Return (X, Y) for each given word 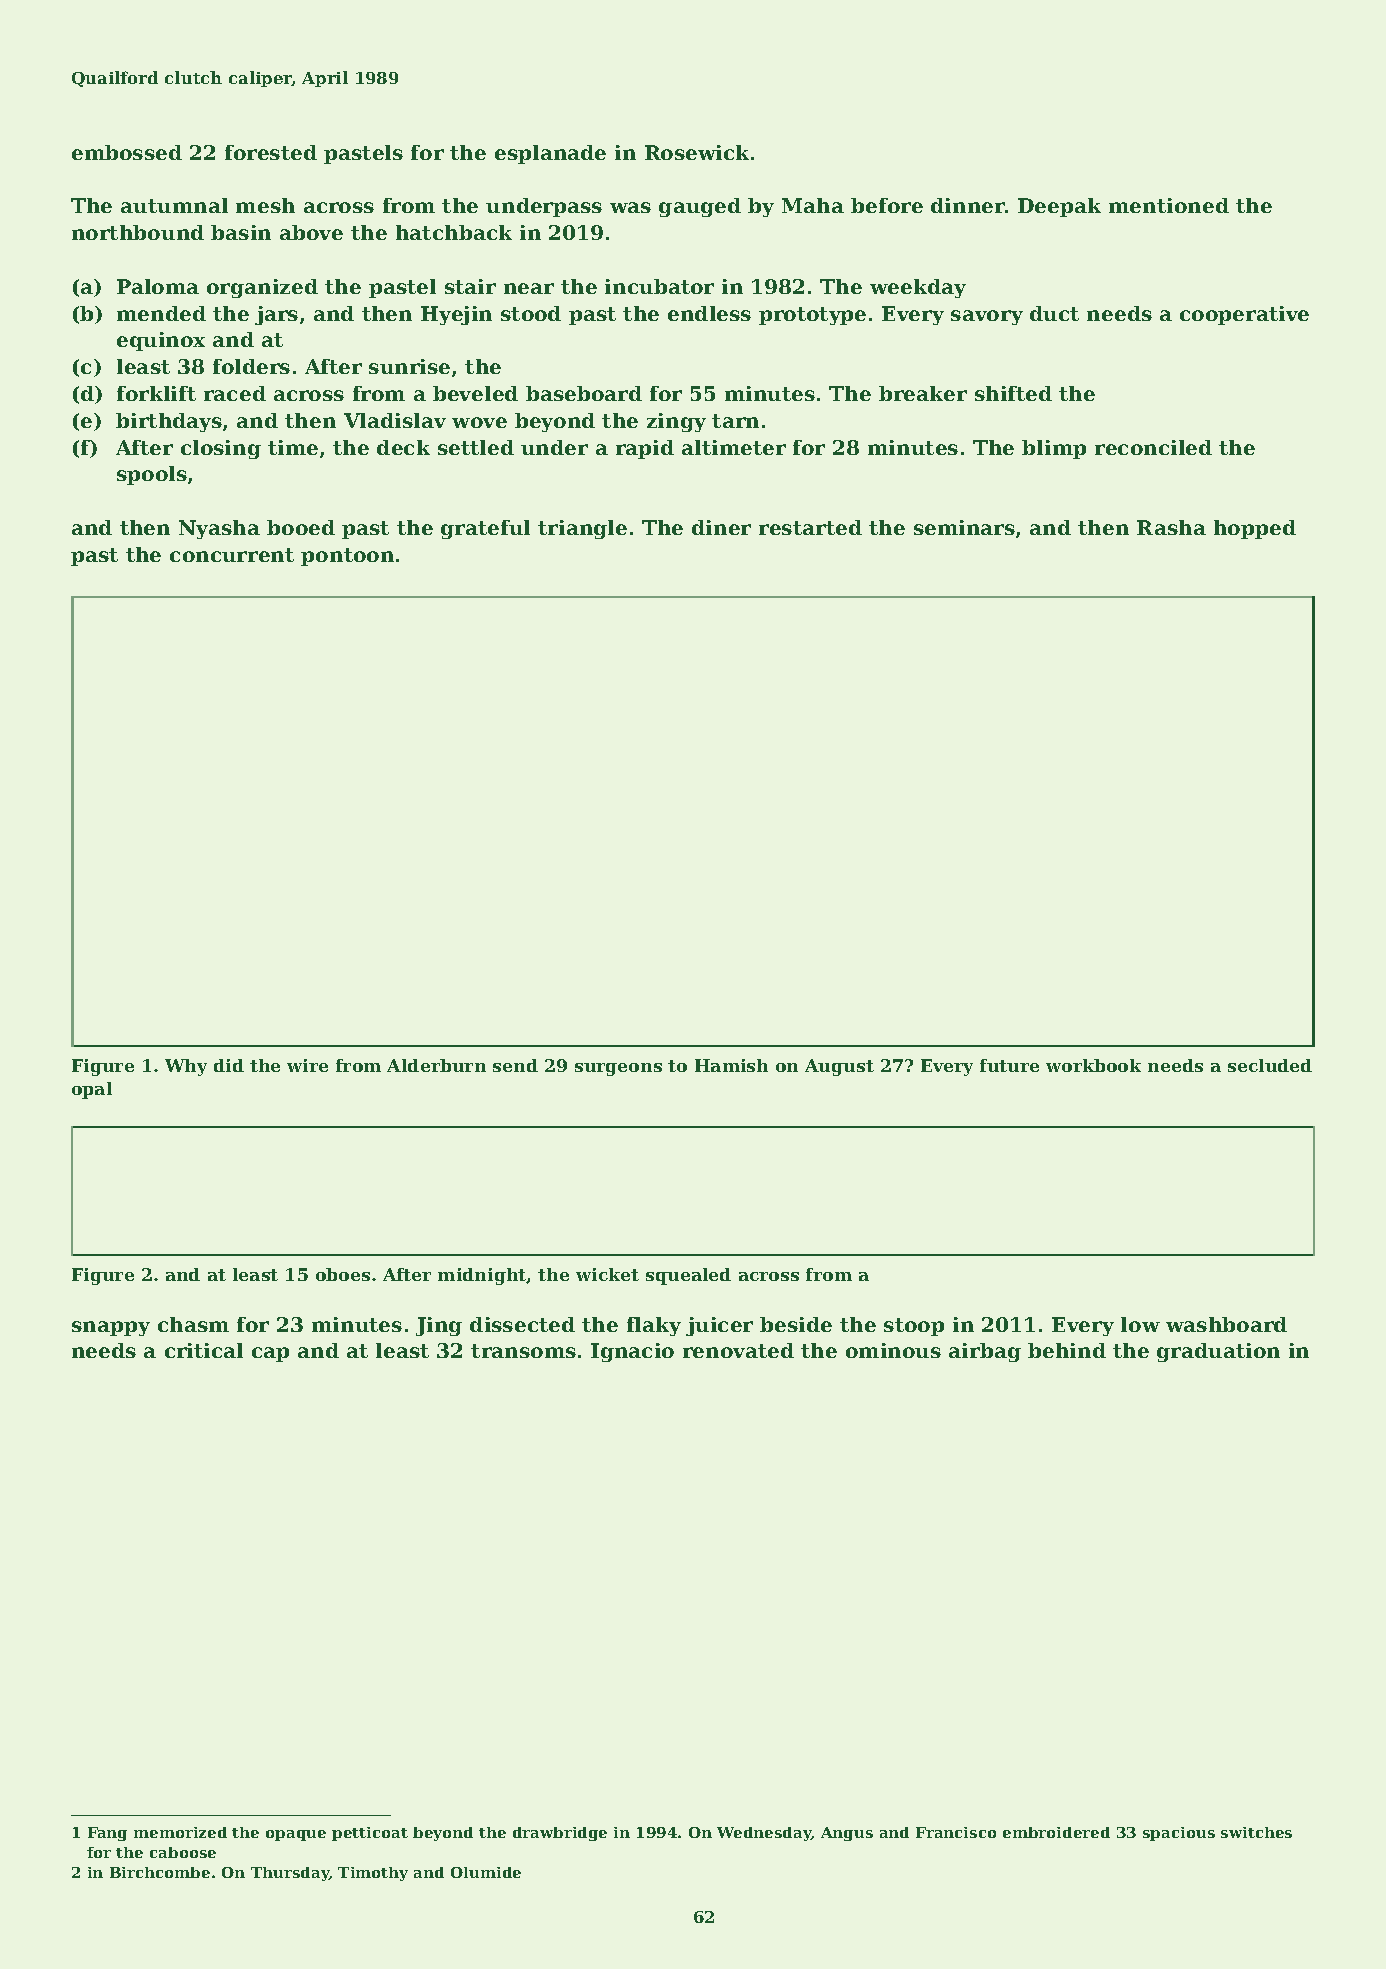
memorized (180, 1832)
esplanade (550, 154)
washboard (1226, 1324)
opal (92, 1090)
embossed (127, 152)
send (515, 1065)
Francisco (956, 1832)
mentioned (1169, 205)
